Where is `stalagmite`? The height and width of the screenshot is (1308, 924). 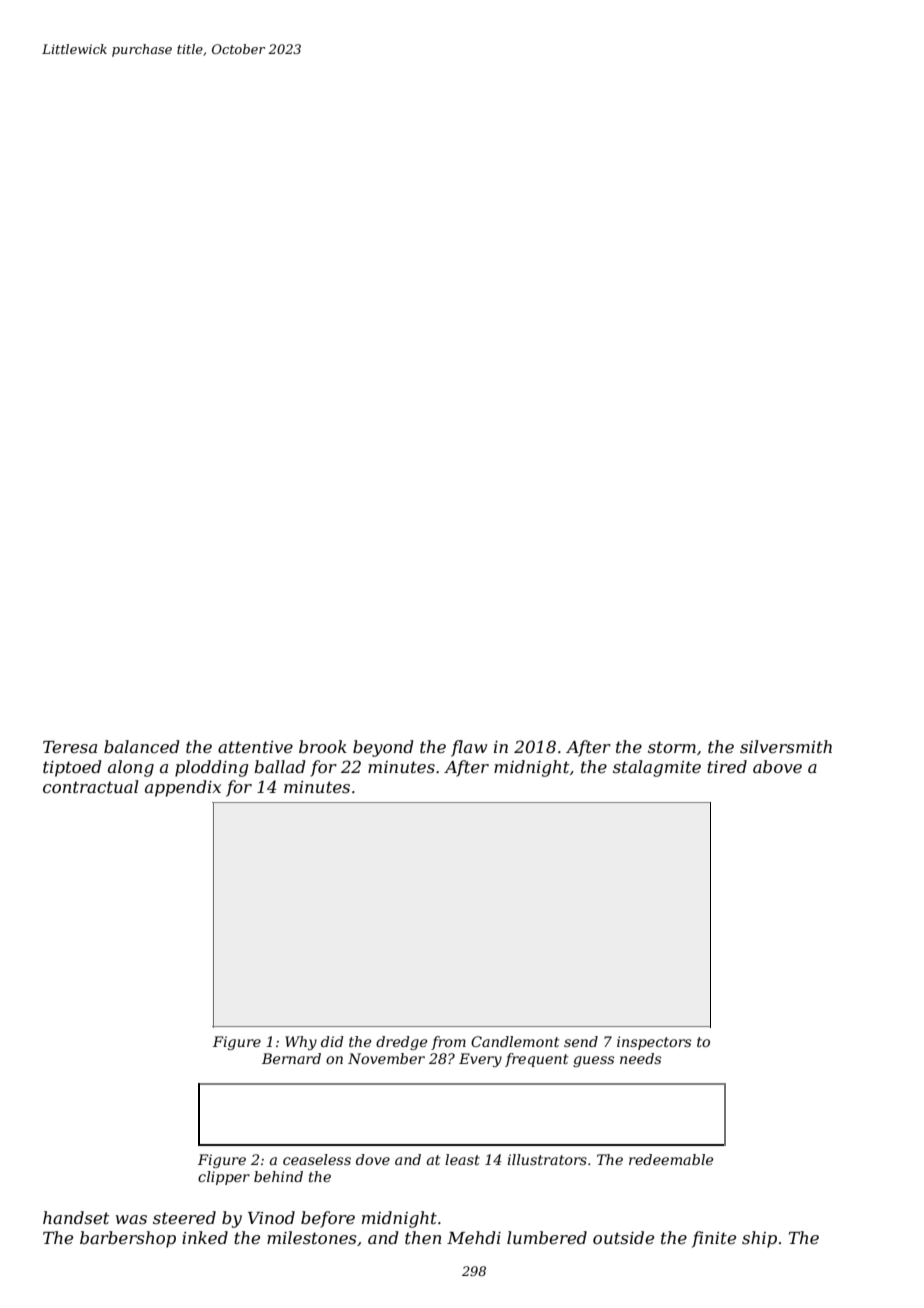
stalagmite is located at coordinates (657, 768).
